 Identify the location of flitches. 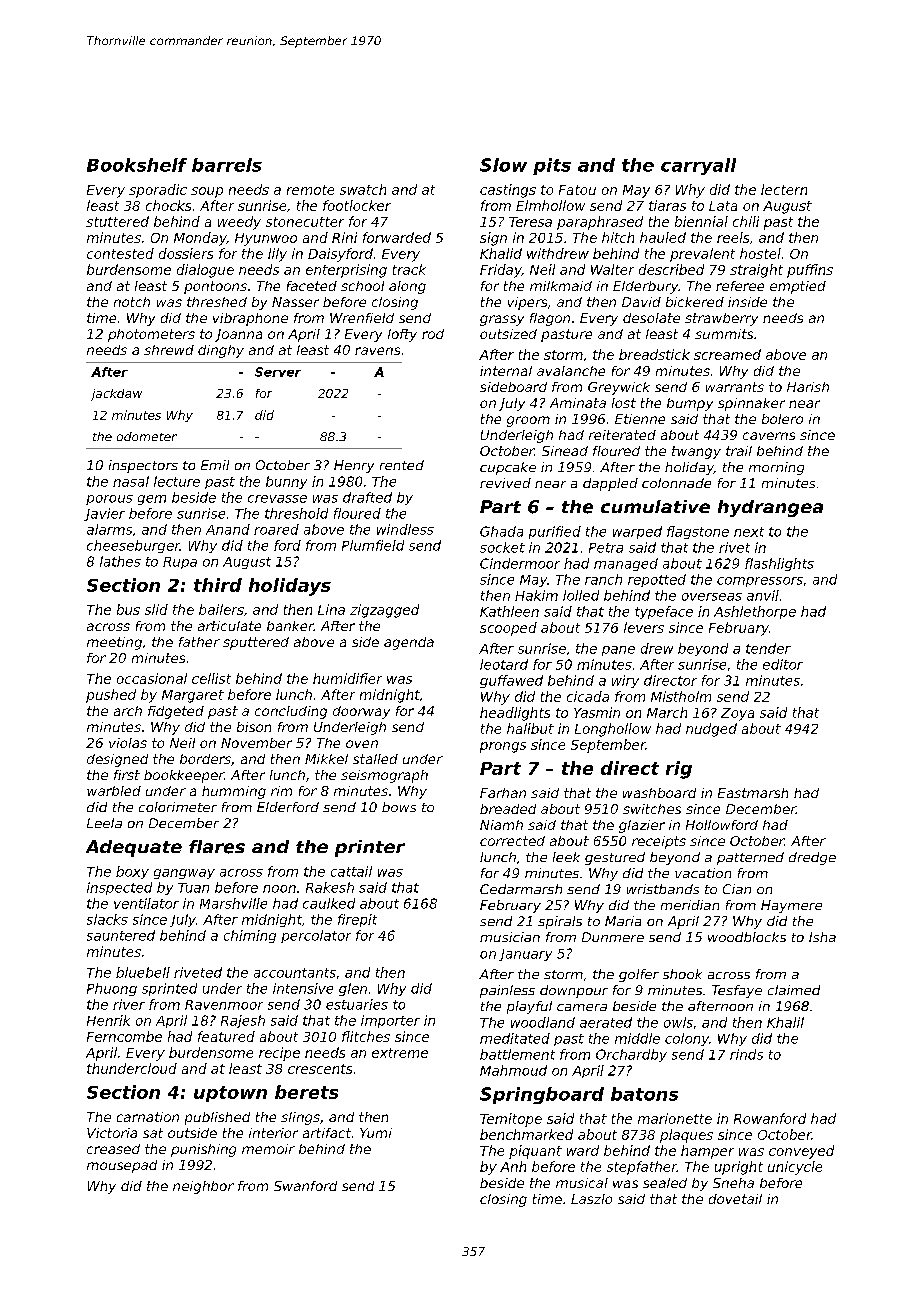
(366, 1036).
